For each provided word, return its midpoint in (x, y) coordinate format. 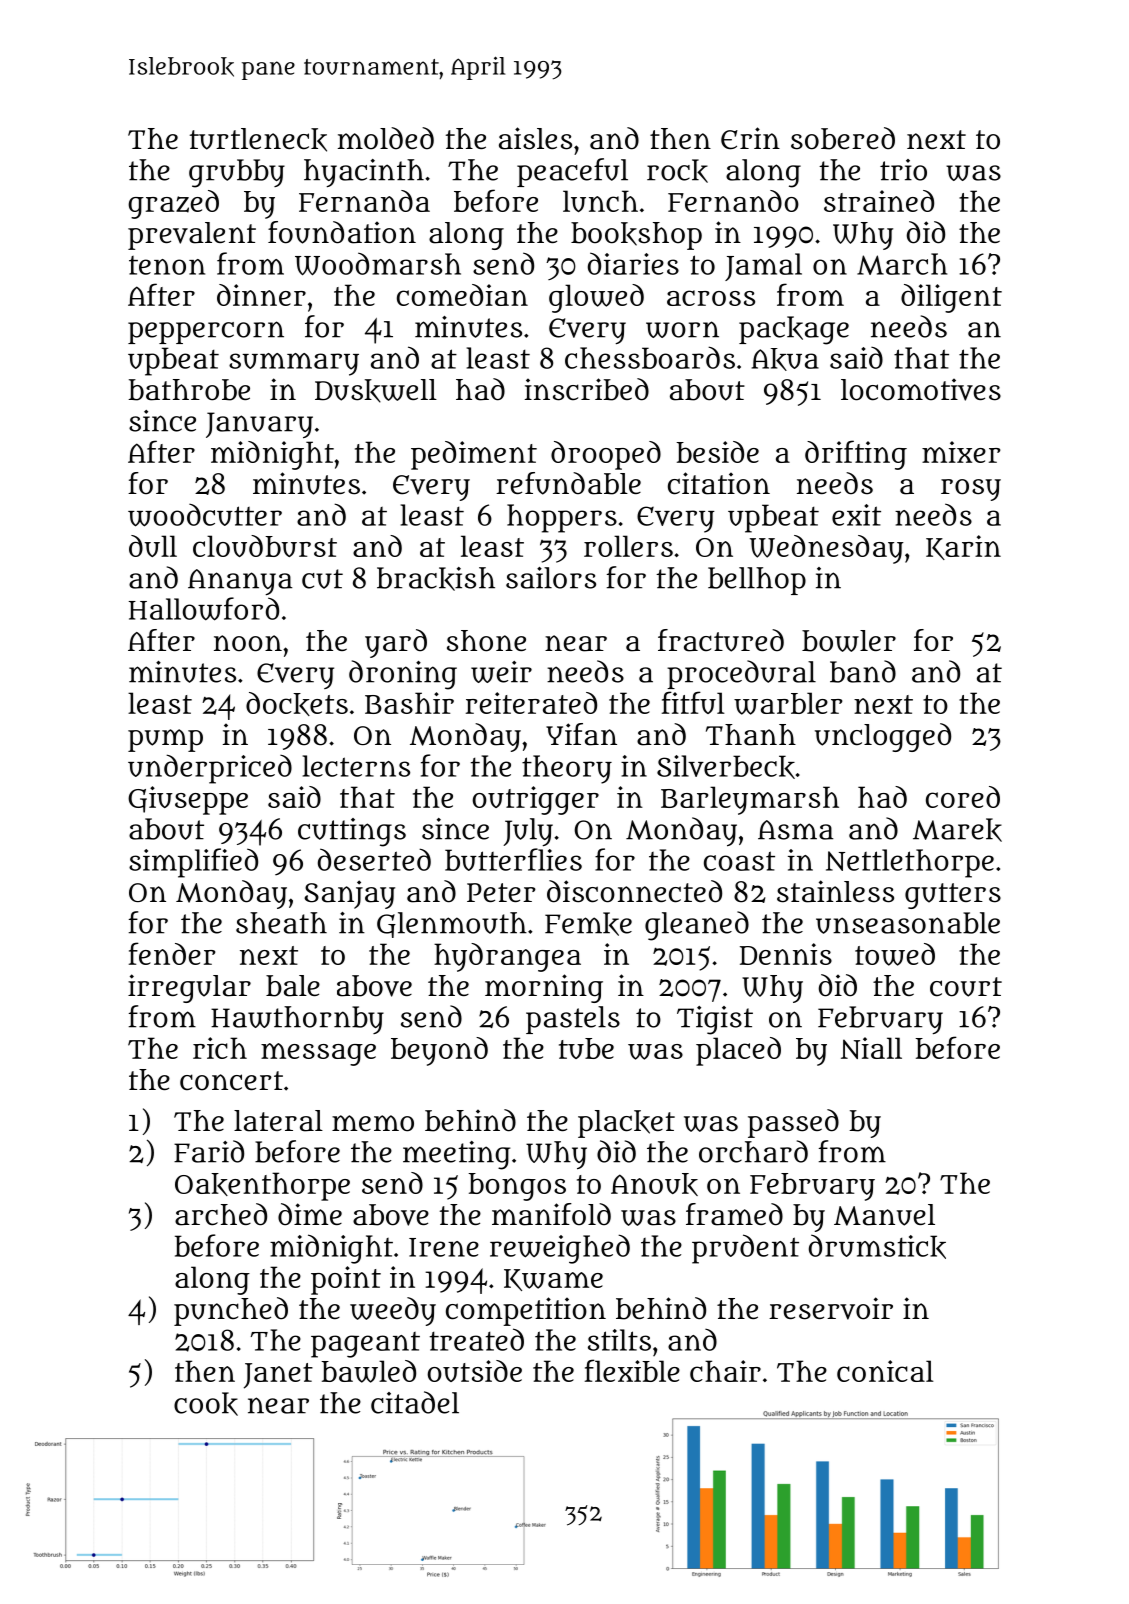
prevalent (192, 236)
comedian (462, 295)
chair (725, 1371)
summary (294, 364)
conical (885, 1371)
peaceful (572, 172)
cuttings (352, 832)
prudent (745, 1249)
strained (879, 201)
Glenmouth (452, 925)
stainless (835, 891)
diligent (951, 298)
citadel (415, 1402)
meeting (456, 1155)
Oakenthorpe (262, 1186)
